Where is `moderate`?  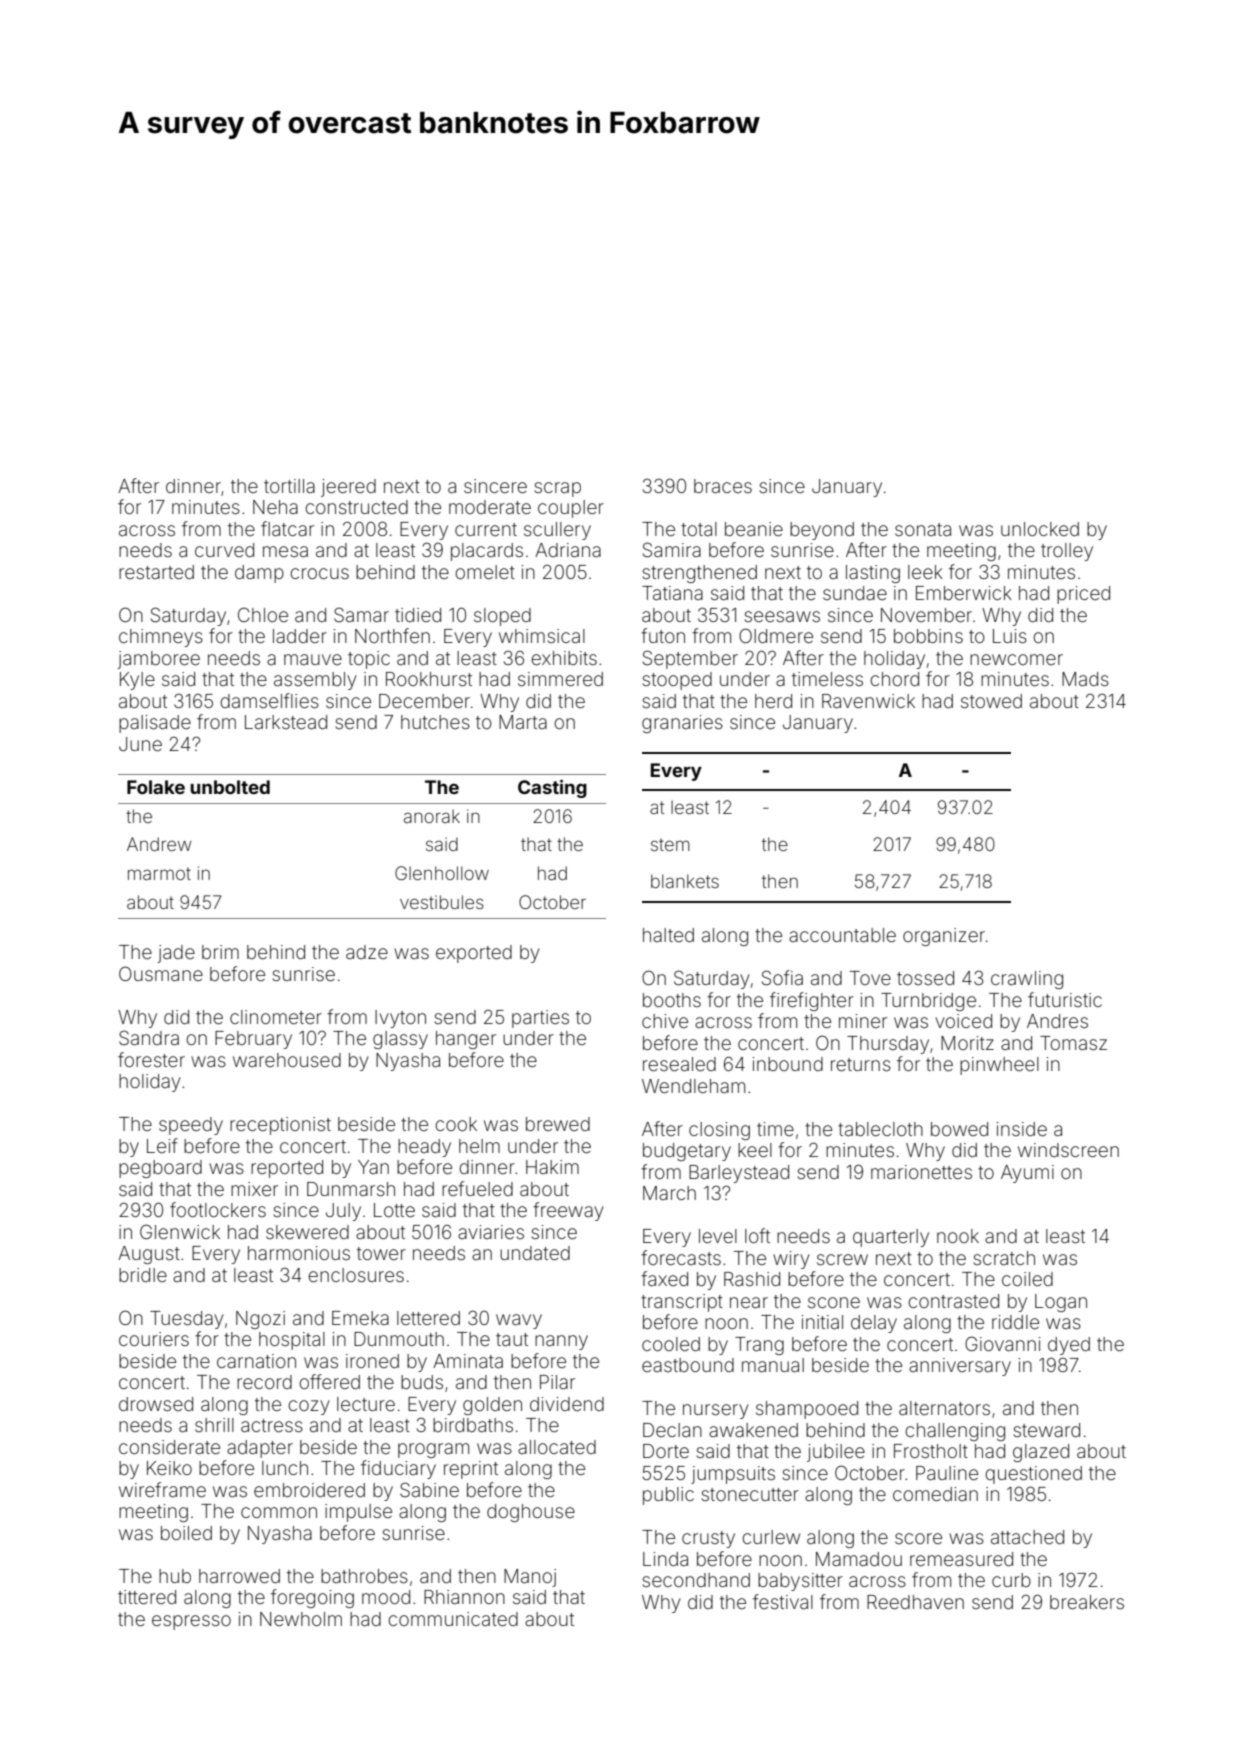 moderate is located at coordinates (490, 507).
